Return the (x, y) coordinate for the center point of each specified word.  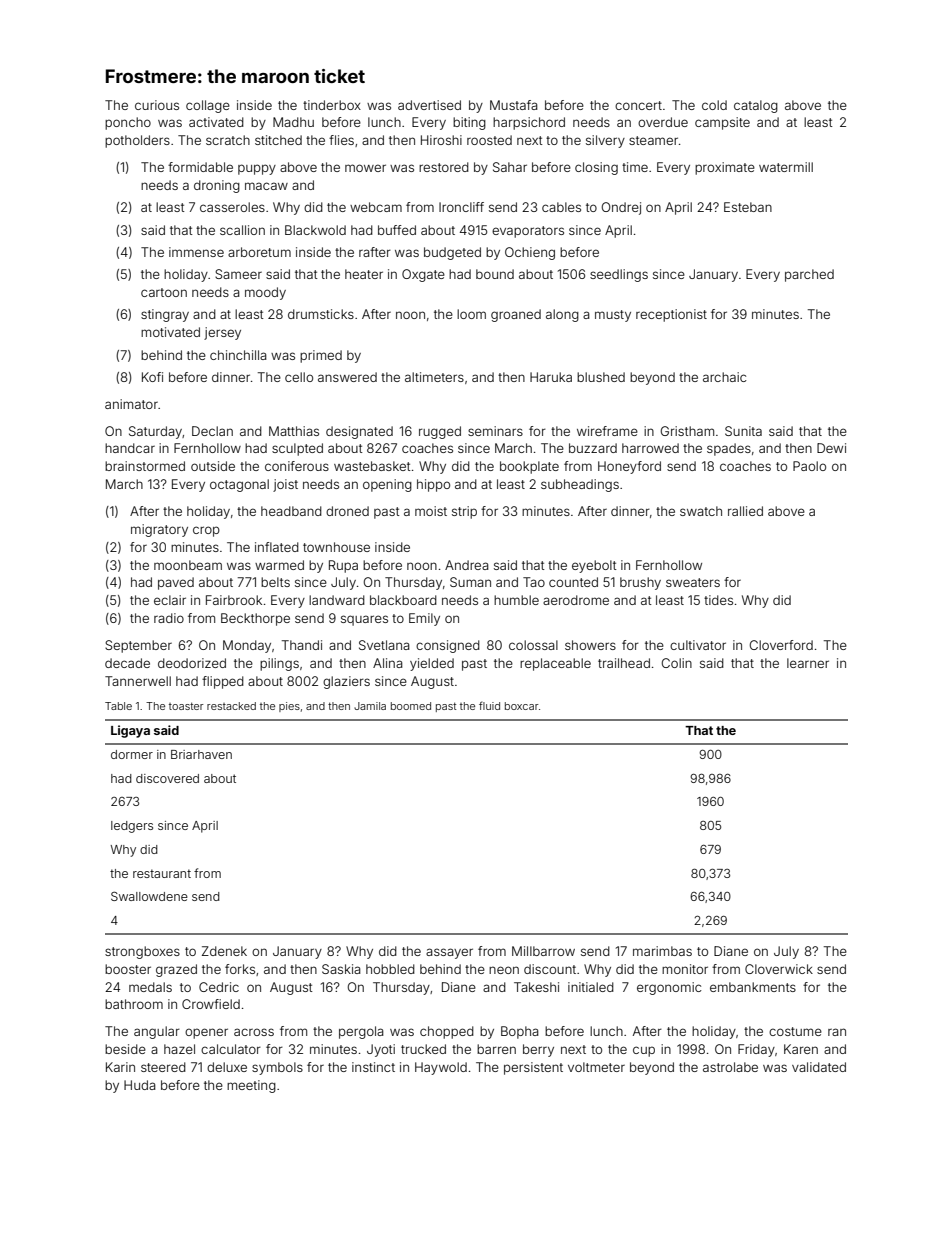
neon (504, 970)
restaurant (162, 873)
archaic (724, 377)
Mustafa (514, 105)
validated (819, 1067)
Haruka (551, 377)
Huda (140, 1085)
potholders (137, 141)
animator (131, 404)
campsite (722, 123)
